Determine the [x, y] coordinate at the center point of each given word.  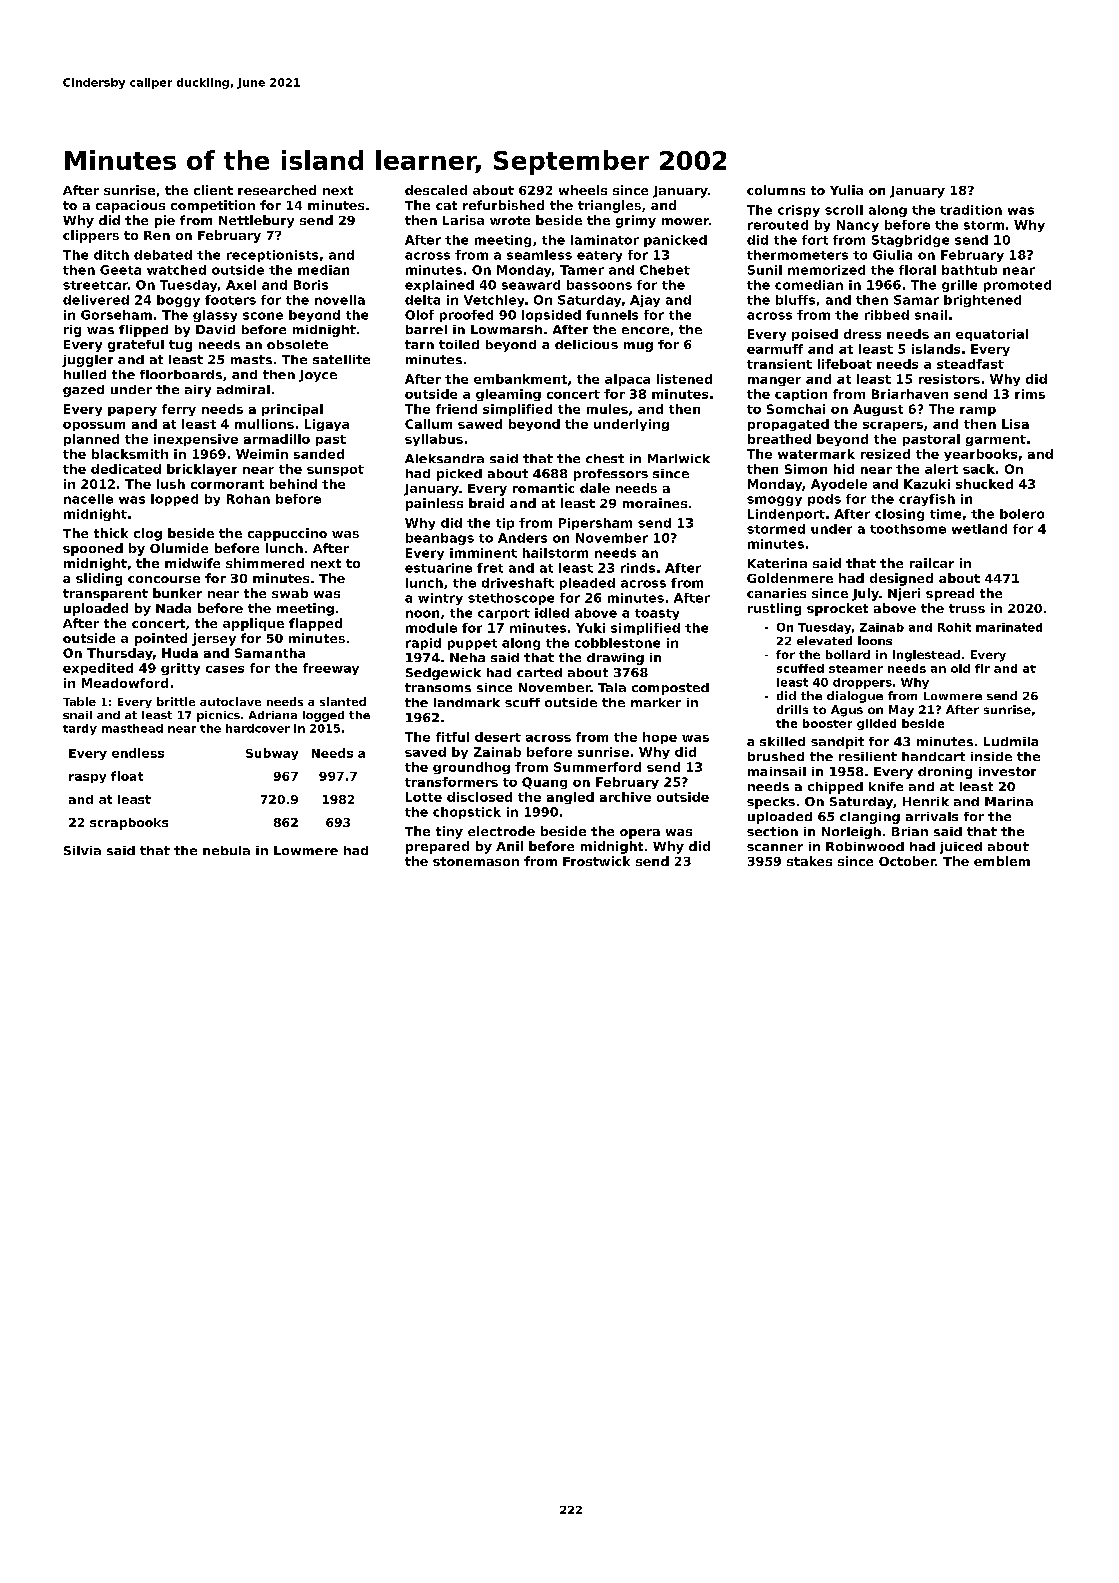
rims [1030, 394]
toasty [657, 614]
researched [277, 190]
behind [293, 484]
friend [456, 409]
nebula [226, 850]
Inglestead [926, 656]
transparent [105, 595]
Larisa [463, 220]
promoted [1017, 286]
